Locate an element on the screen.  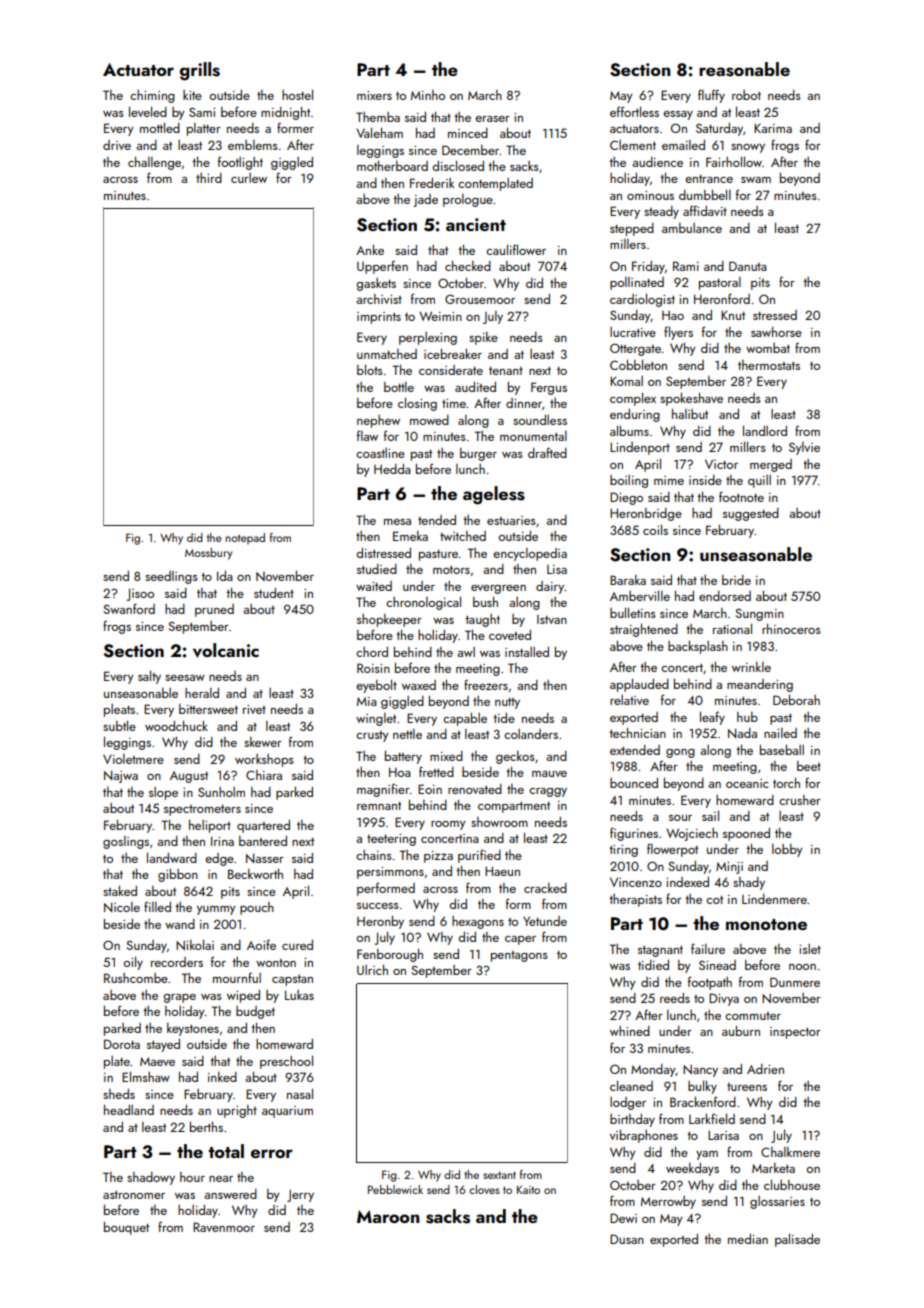
cracked is located at coordinates (545, 888).
